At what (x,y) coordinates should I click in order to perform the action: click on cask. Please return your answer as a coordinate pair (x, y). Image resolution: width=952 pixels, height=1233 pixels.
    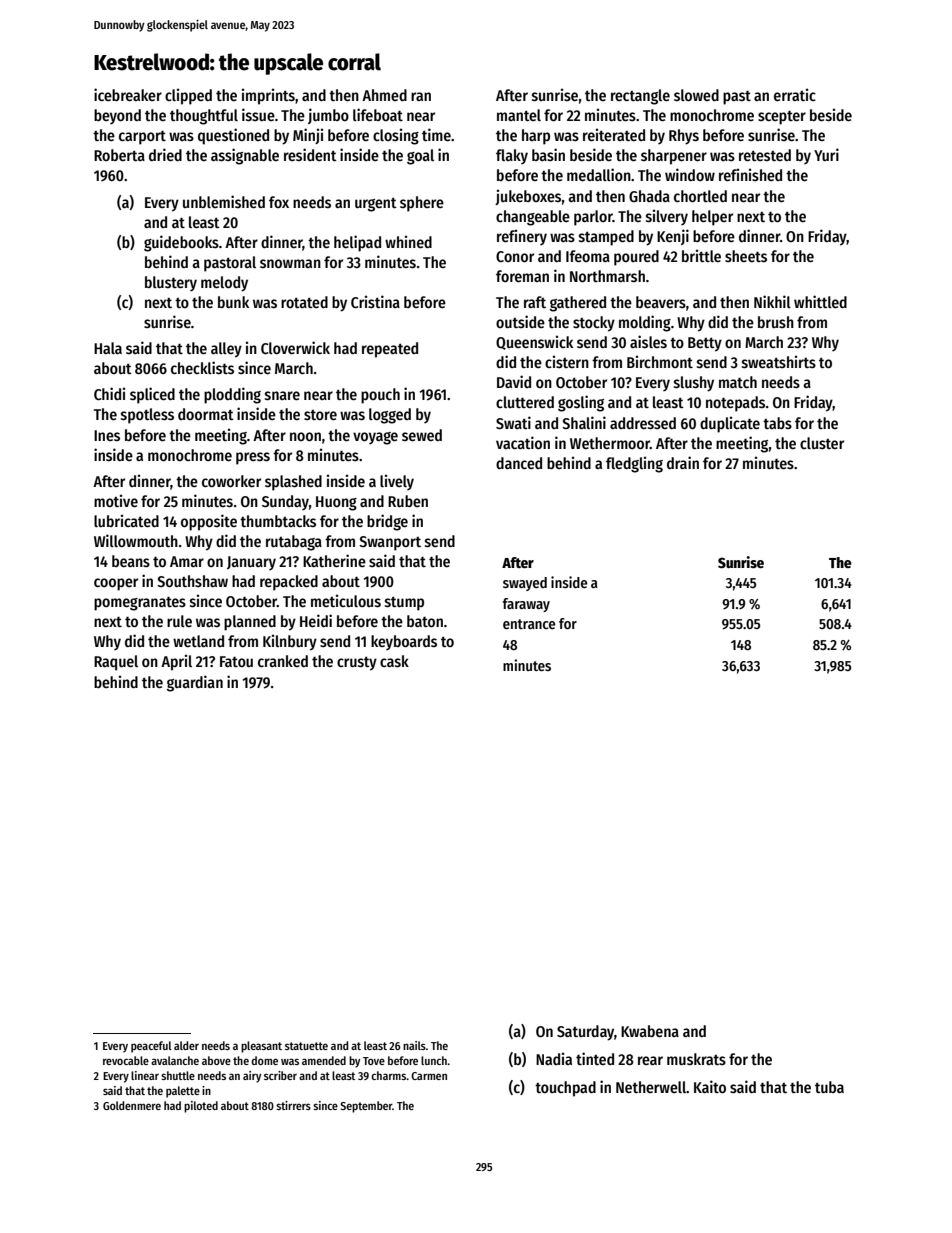
    Looking at the image, I should click on (394, 661).
